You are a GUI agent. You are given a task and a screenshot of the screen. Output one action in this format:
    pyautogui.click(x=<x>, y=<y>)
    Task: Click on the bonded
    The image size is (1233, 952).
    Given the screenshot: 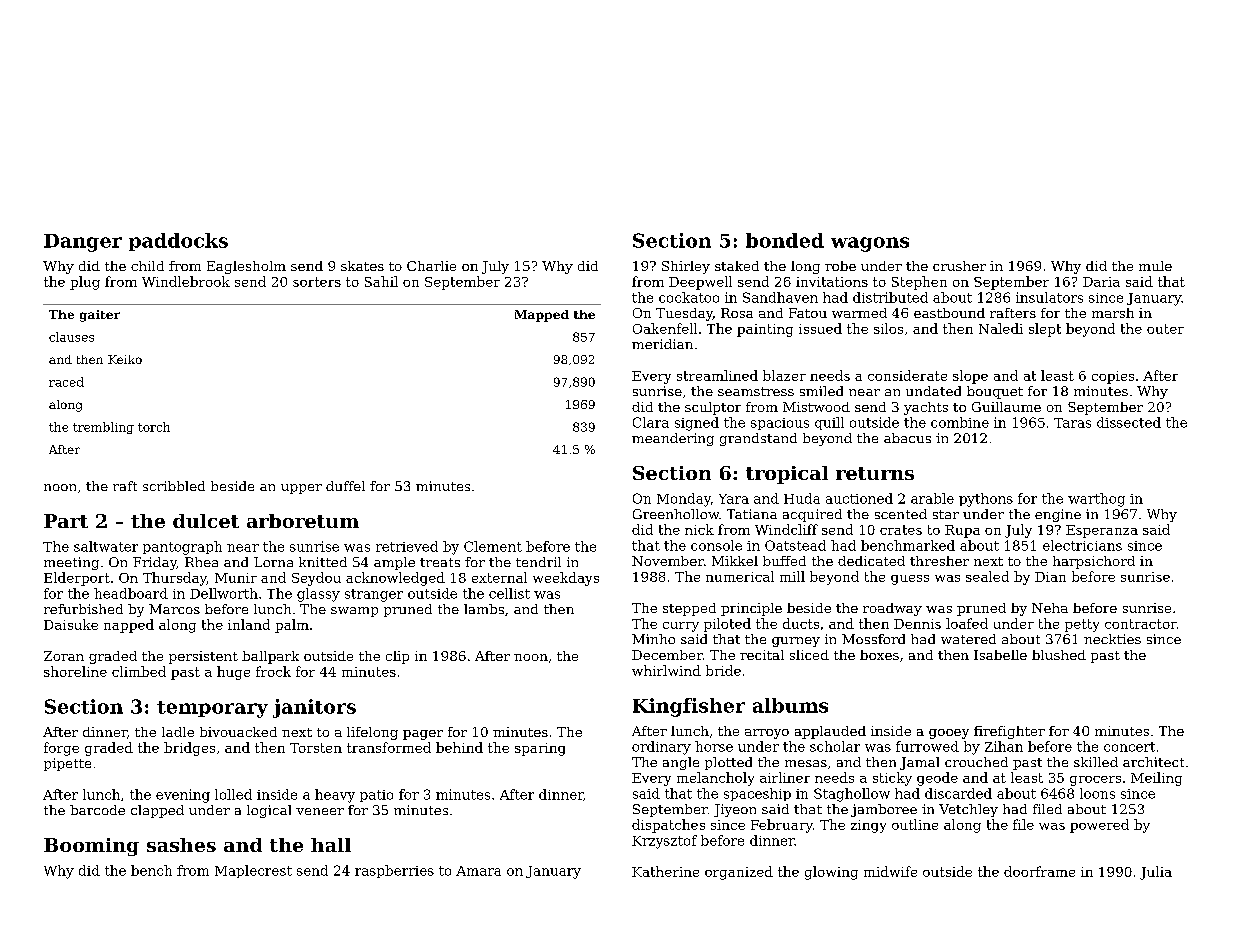 What is the action you would take?
    pyautogui.click(x=785, y=240)
